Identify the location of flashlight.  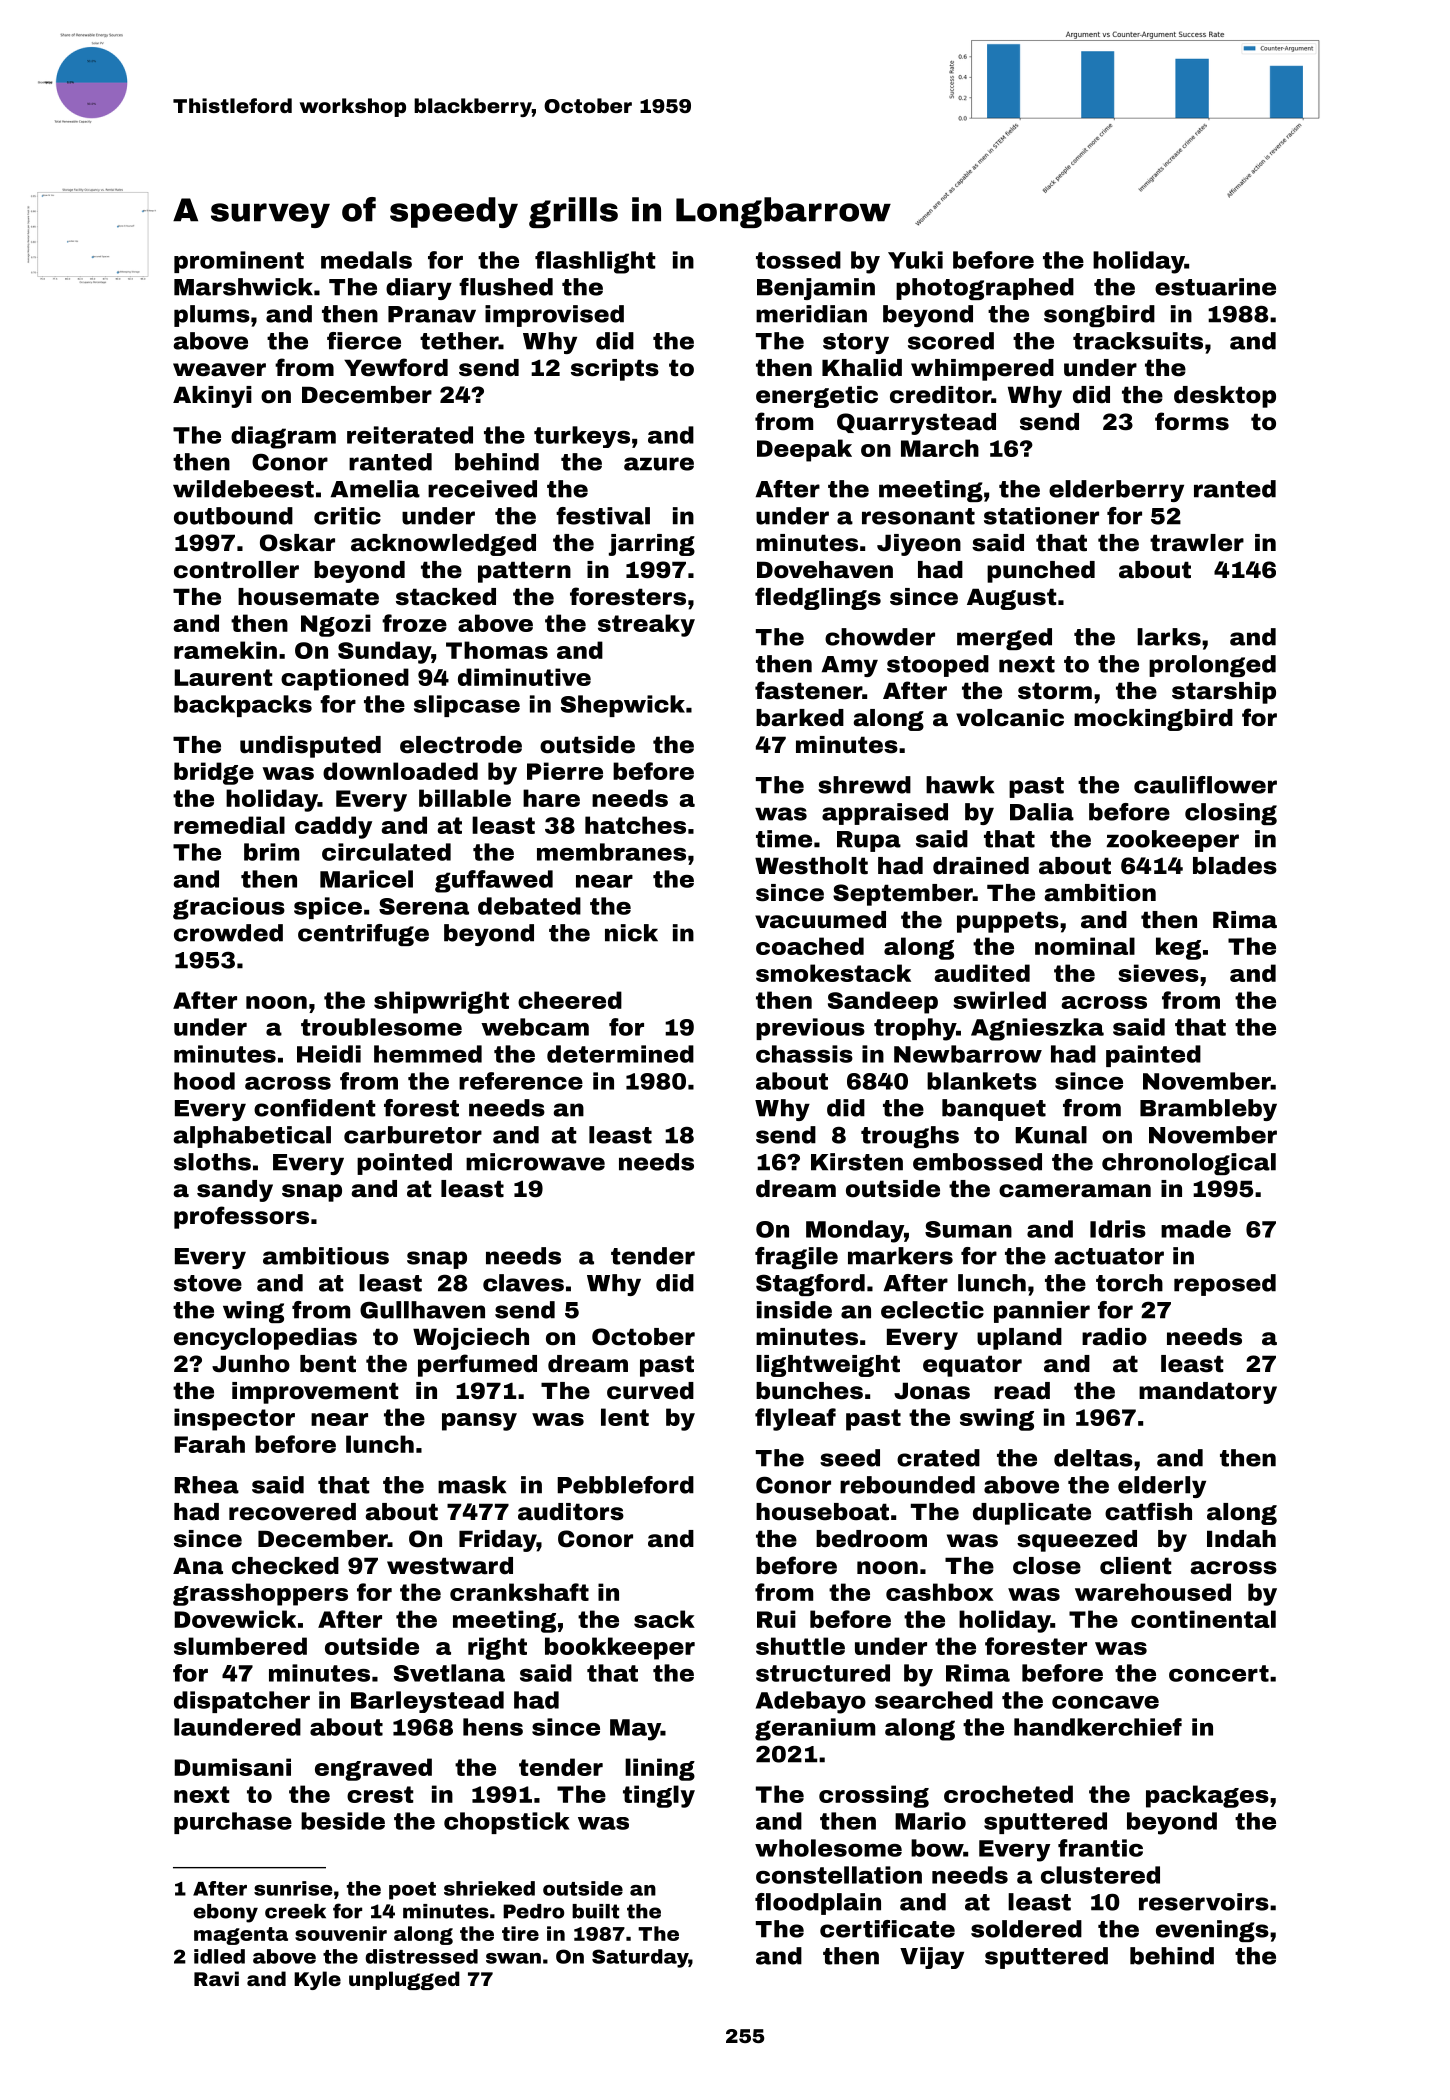
(595, 262).
